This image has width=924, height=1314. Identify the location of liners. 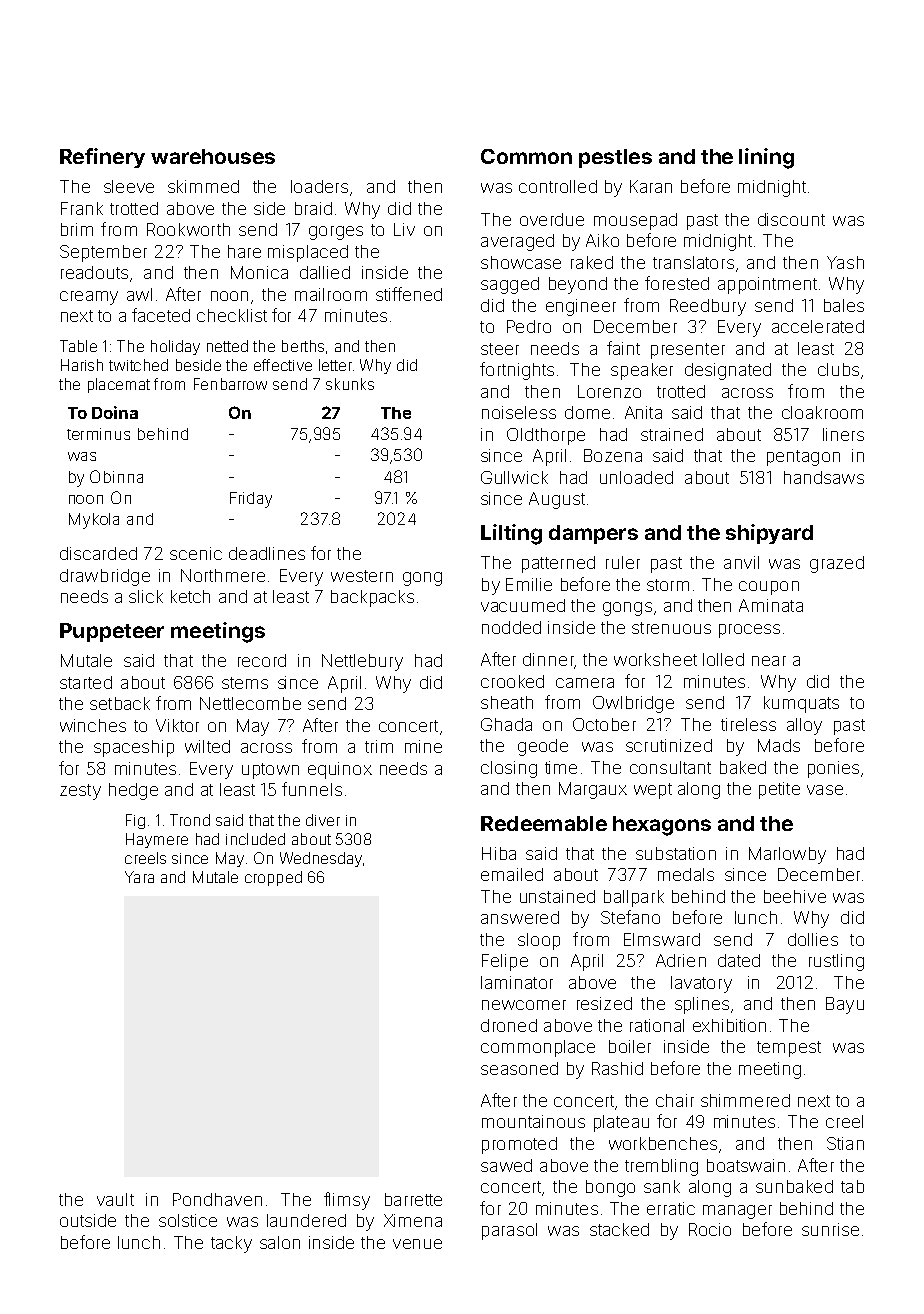
(843, 434).
